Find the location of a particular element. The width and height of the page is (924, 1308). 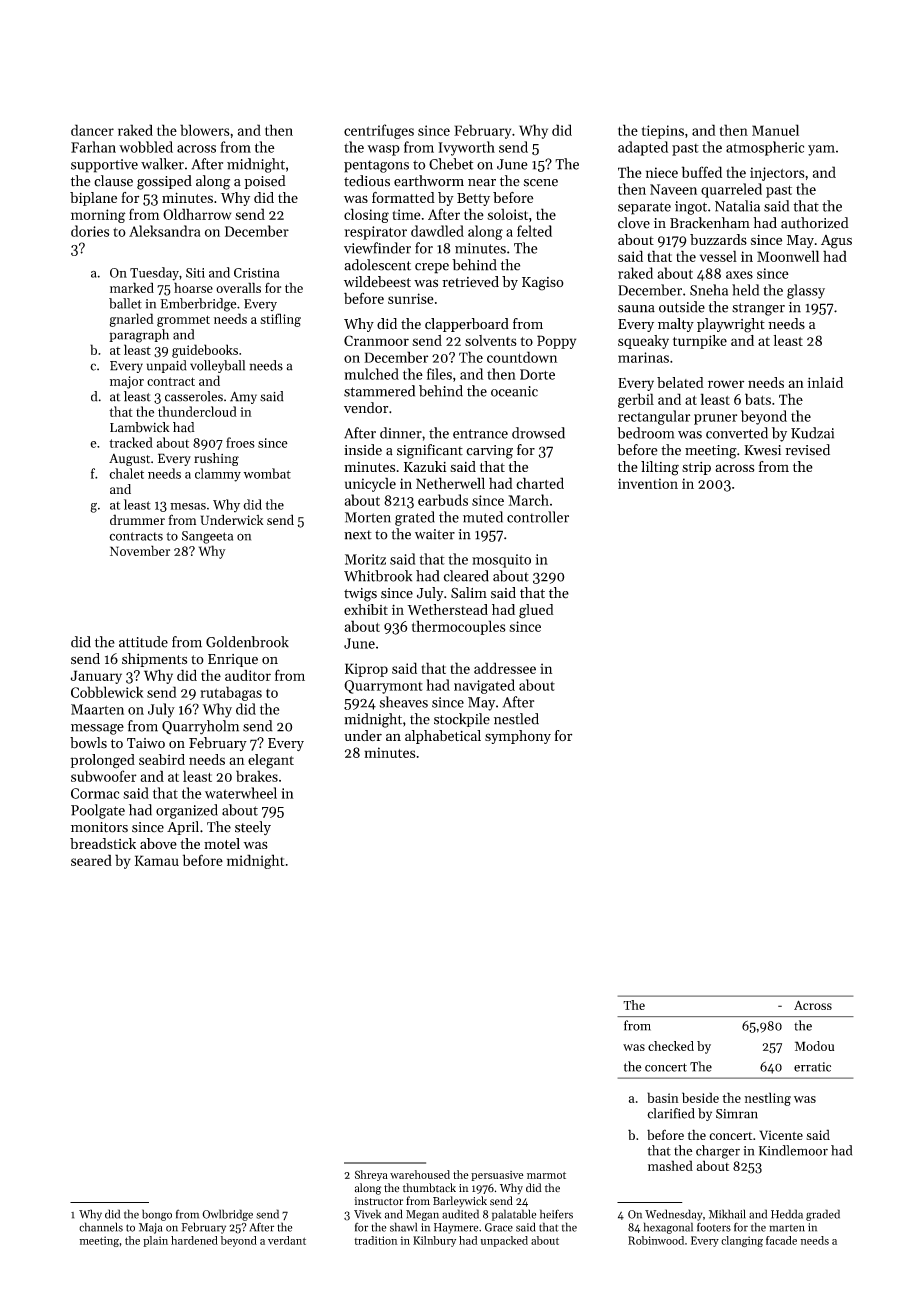

symphony is located at coordinates (518, 737).
